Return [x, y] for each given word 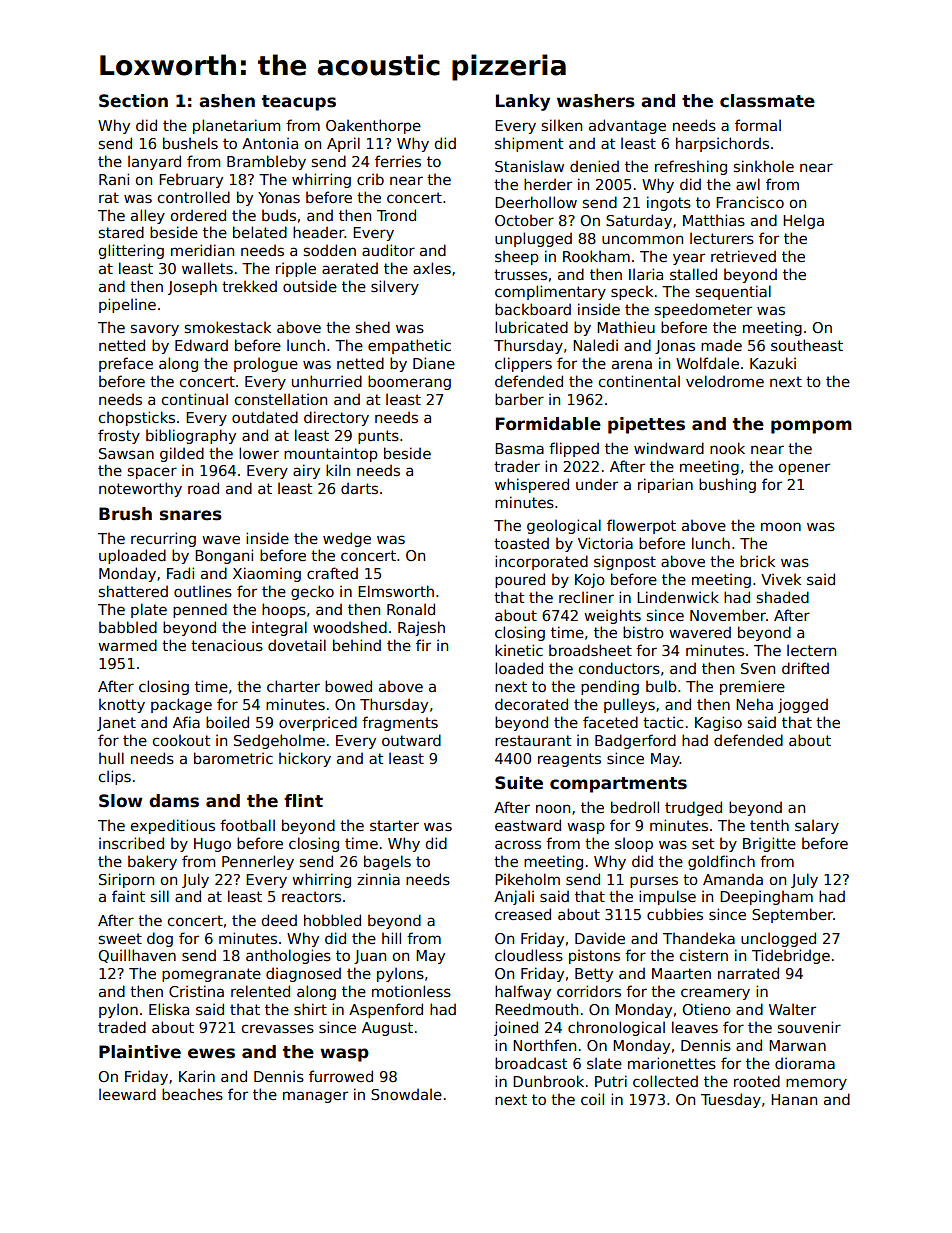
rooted [757, 1081]
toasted [521, 543]
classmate [767, 101]
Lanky [523, 102]
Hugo [212, 845]
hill [391, 938]
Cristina [196, 991]
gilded [182, 454]
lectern [811, 650]
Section [133, 101]
